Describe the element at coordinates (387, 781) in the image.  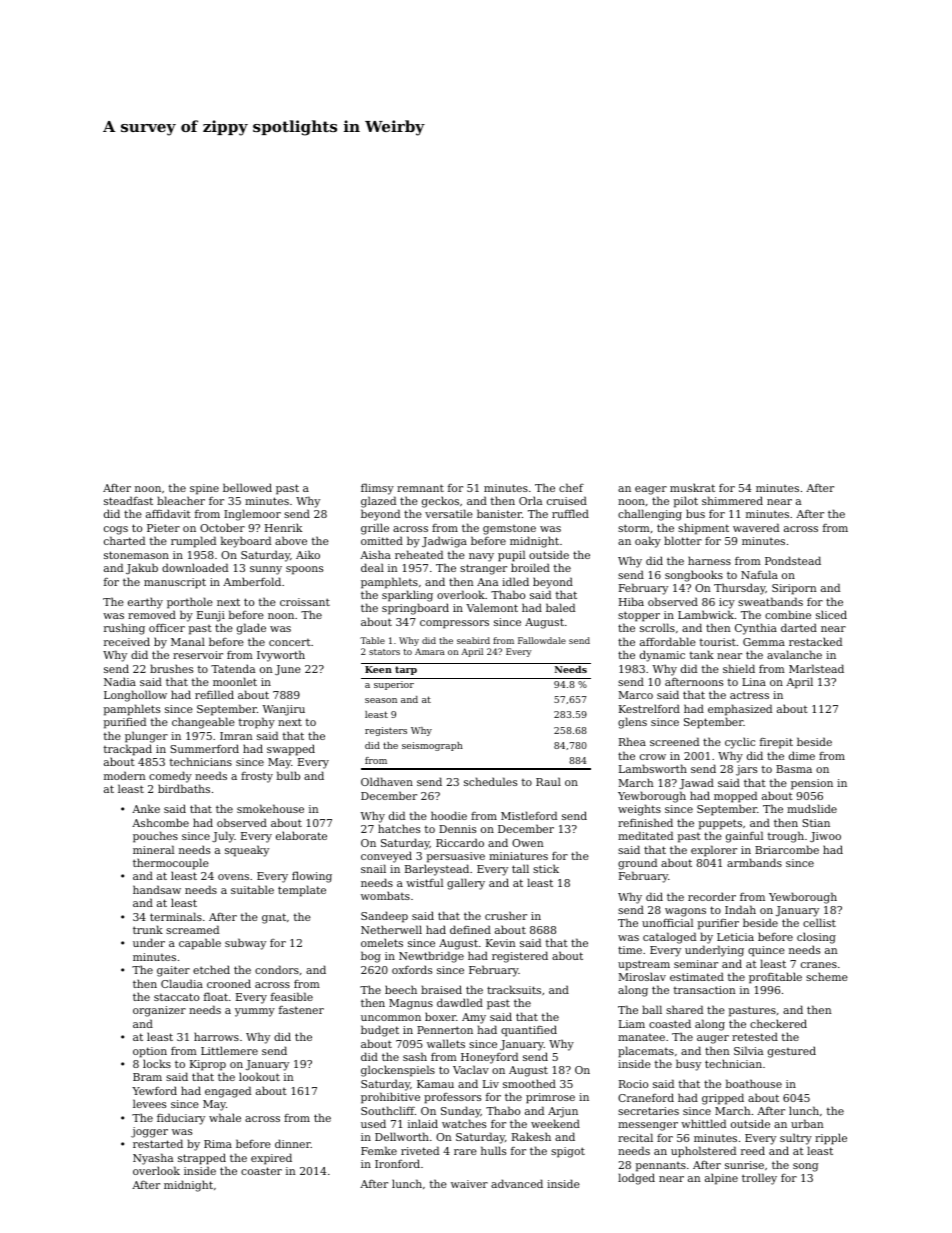
I see `Oldhaven` at that location.
